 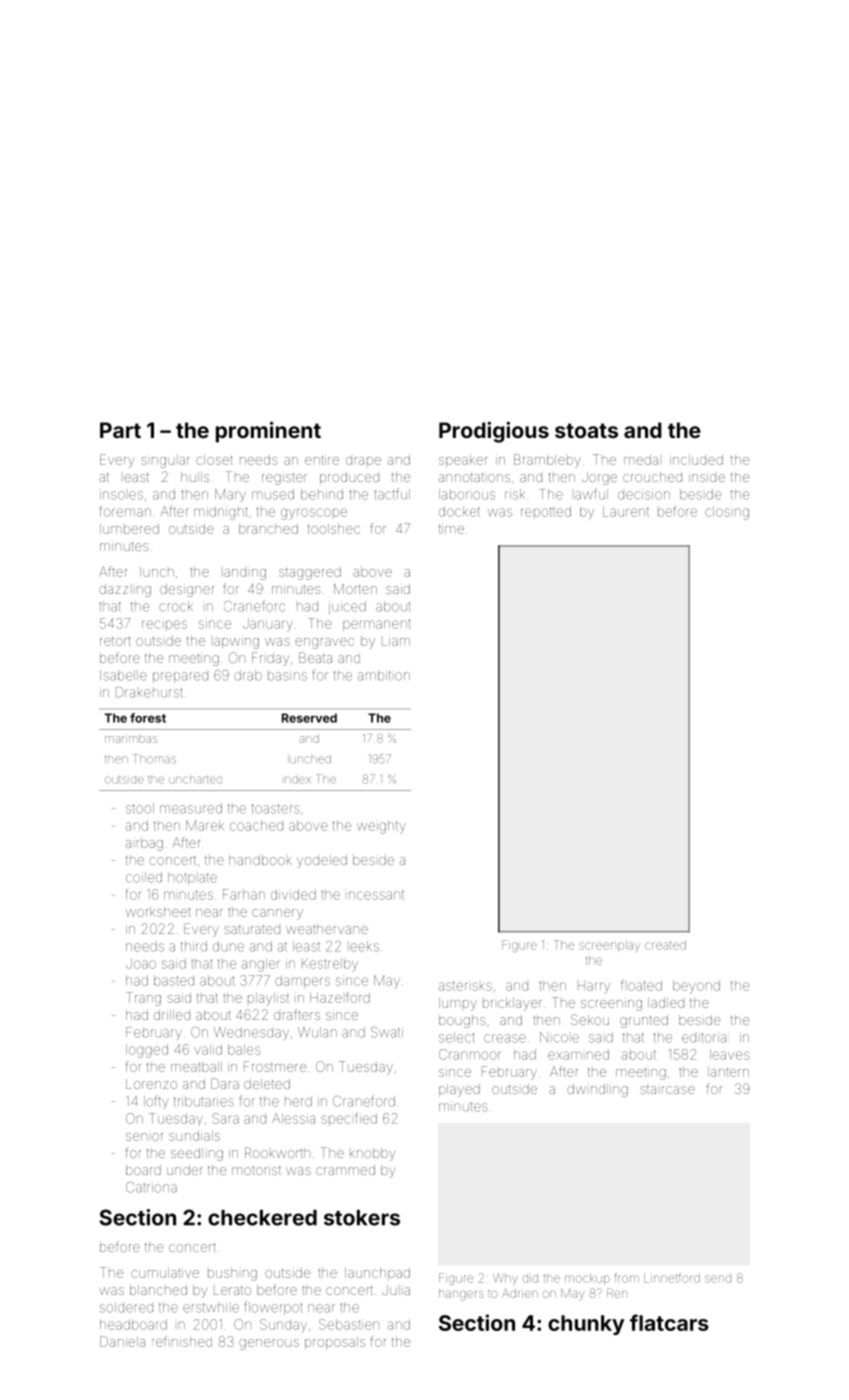 I want to click on flatcars, so click(x=669, y=1322).
